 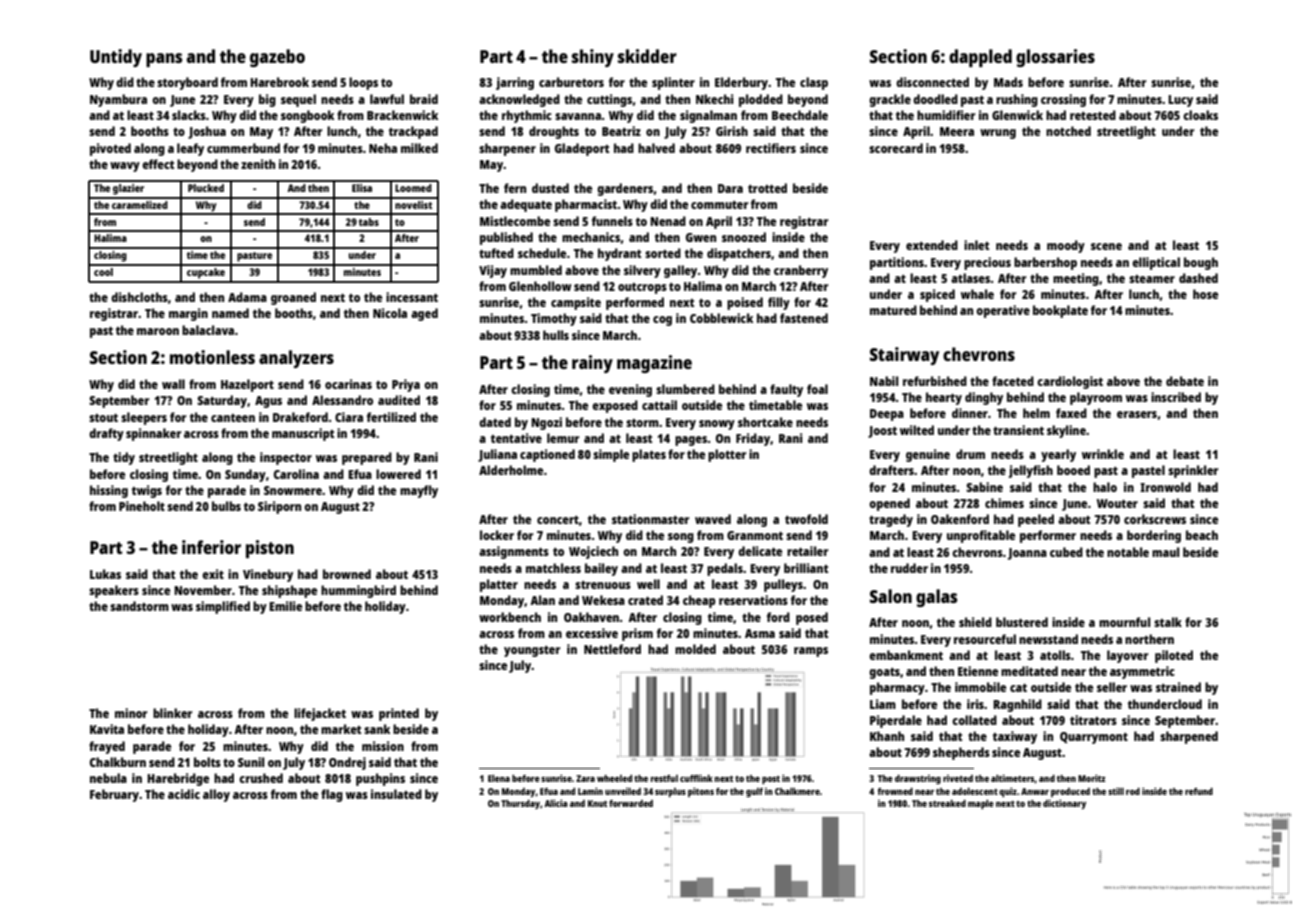 I want to click on flag, so click(x=332, y=795).
